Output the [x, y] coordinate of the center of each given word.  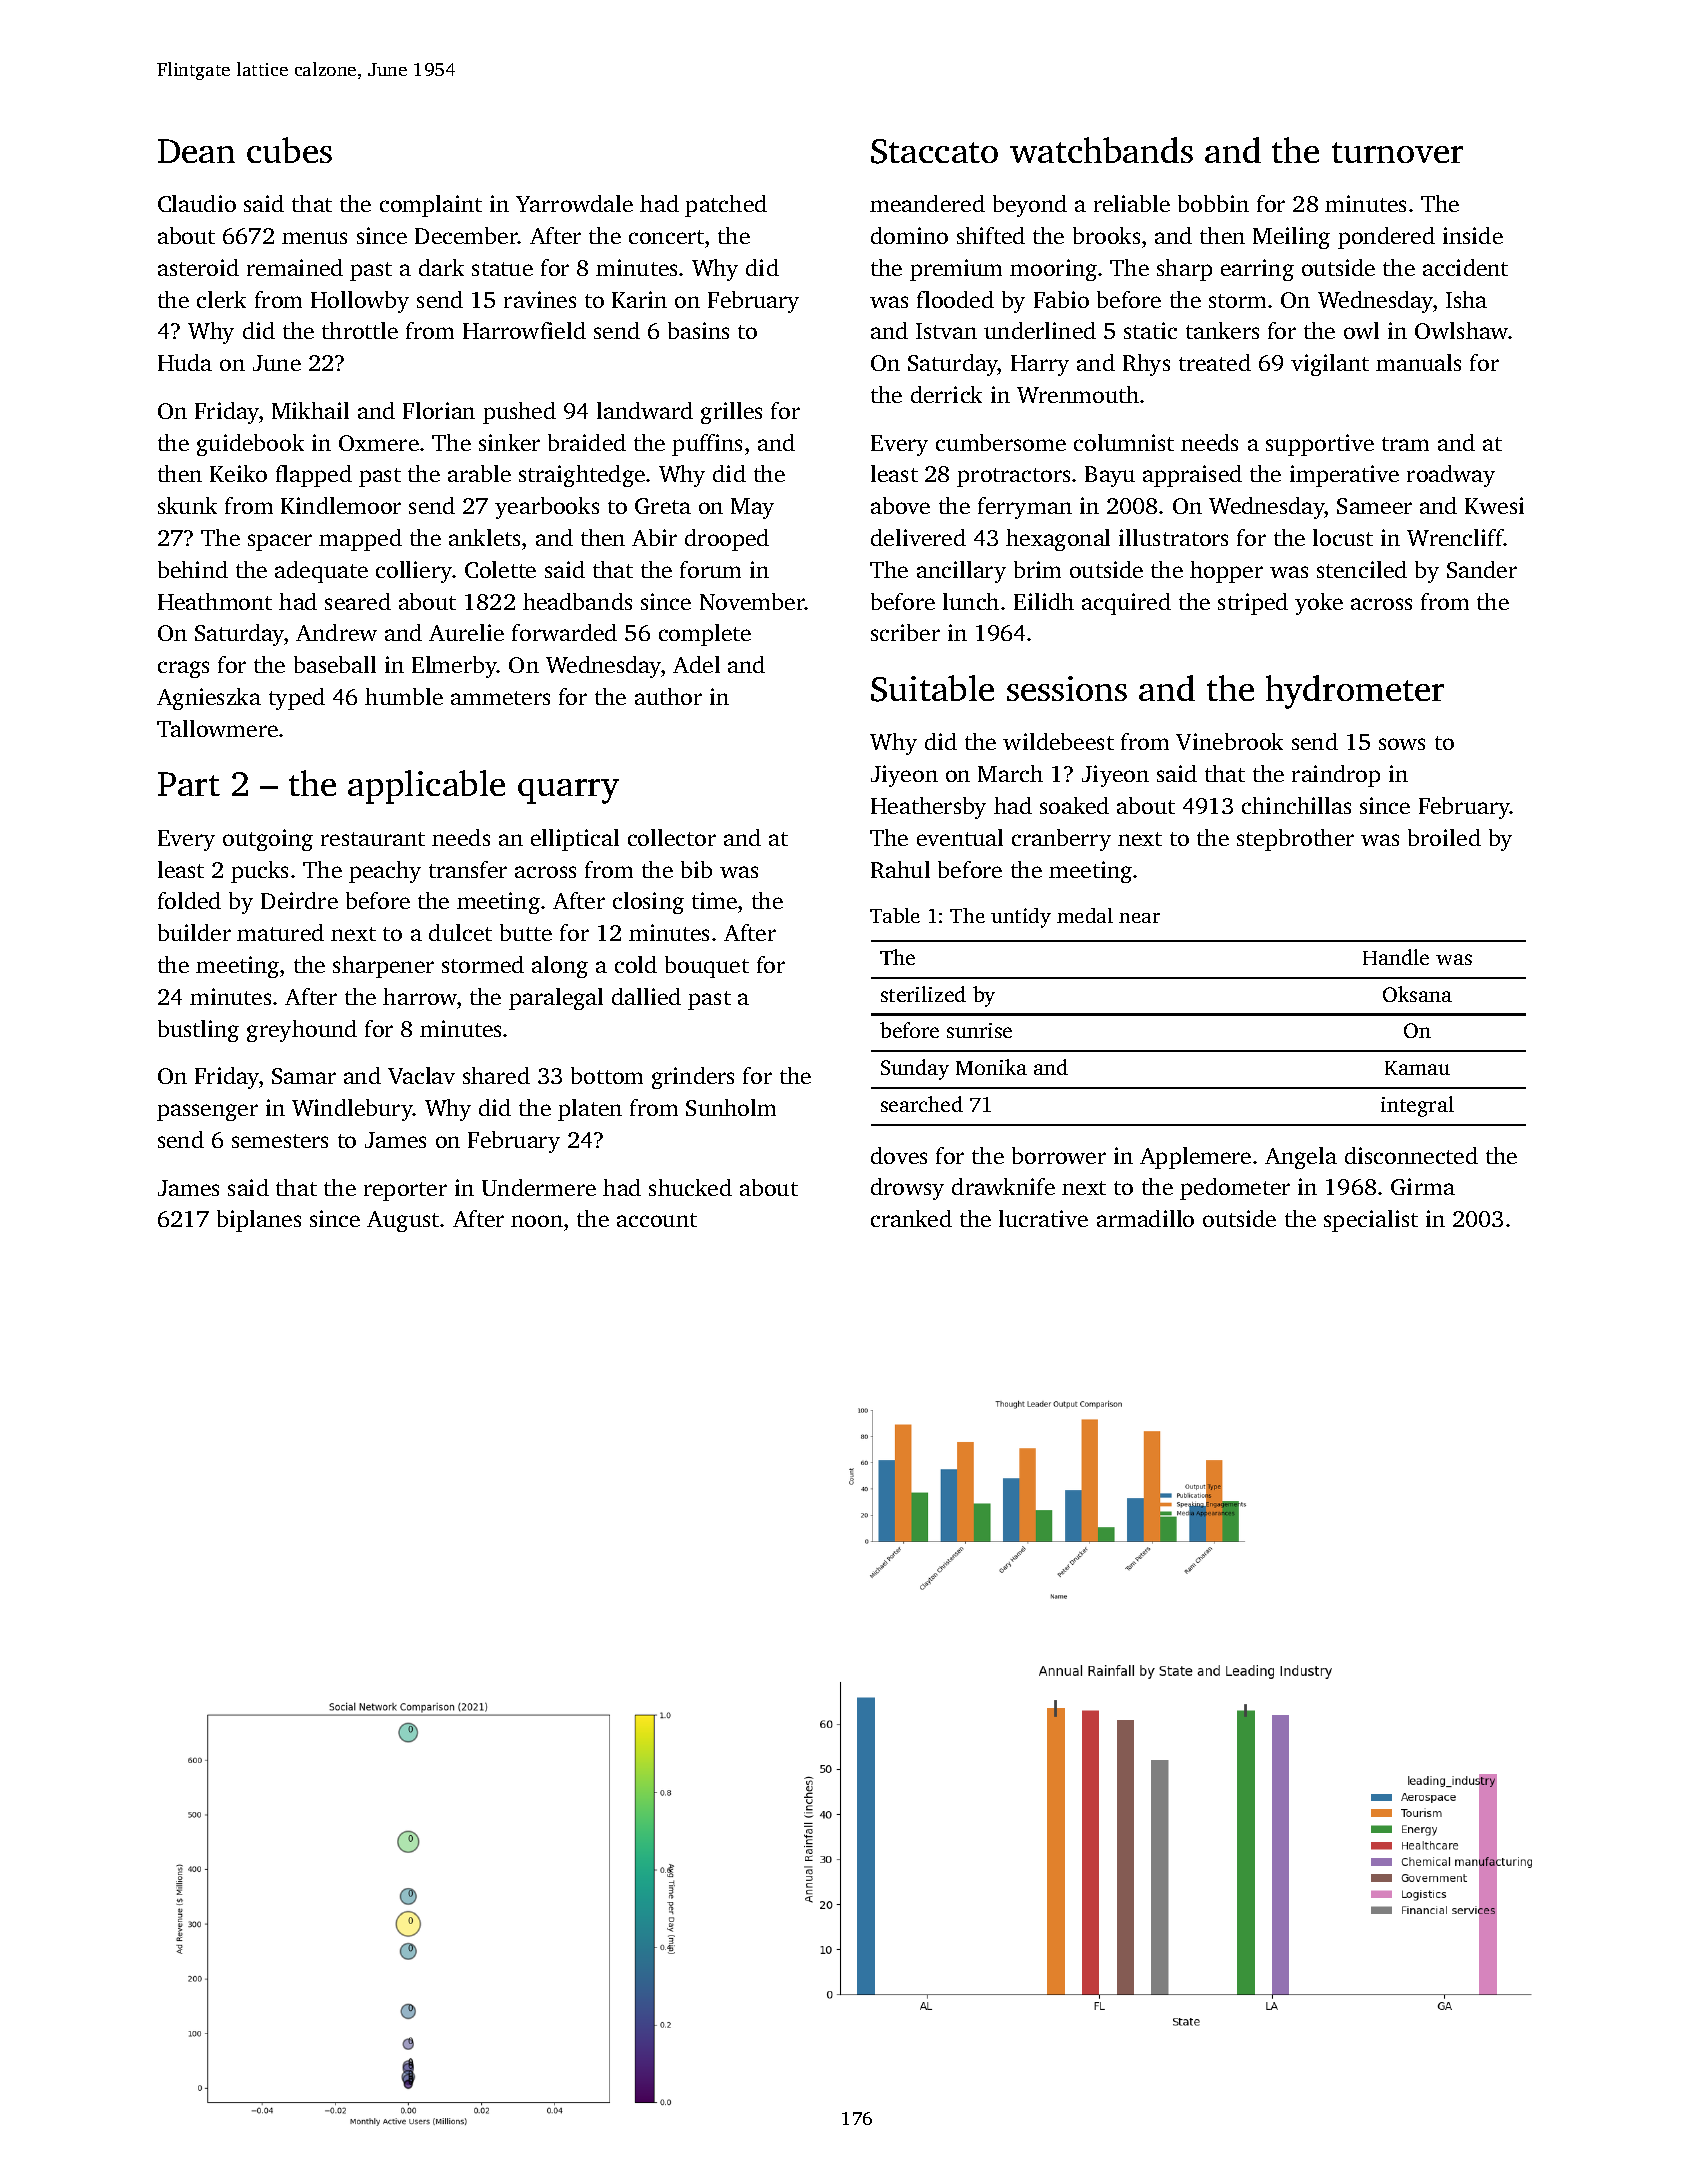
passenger [207, 1112]
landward [645, 410]
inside [1473, 235]
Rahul [900, 869]
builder [194, 932]
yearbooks [547, 508]
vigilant [1330, 365]
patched [726, 206]
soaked [1074, 805]
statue [502, 269]
